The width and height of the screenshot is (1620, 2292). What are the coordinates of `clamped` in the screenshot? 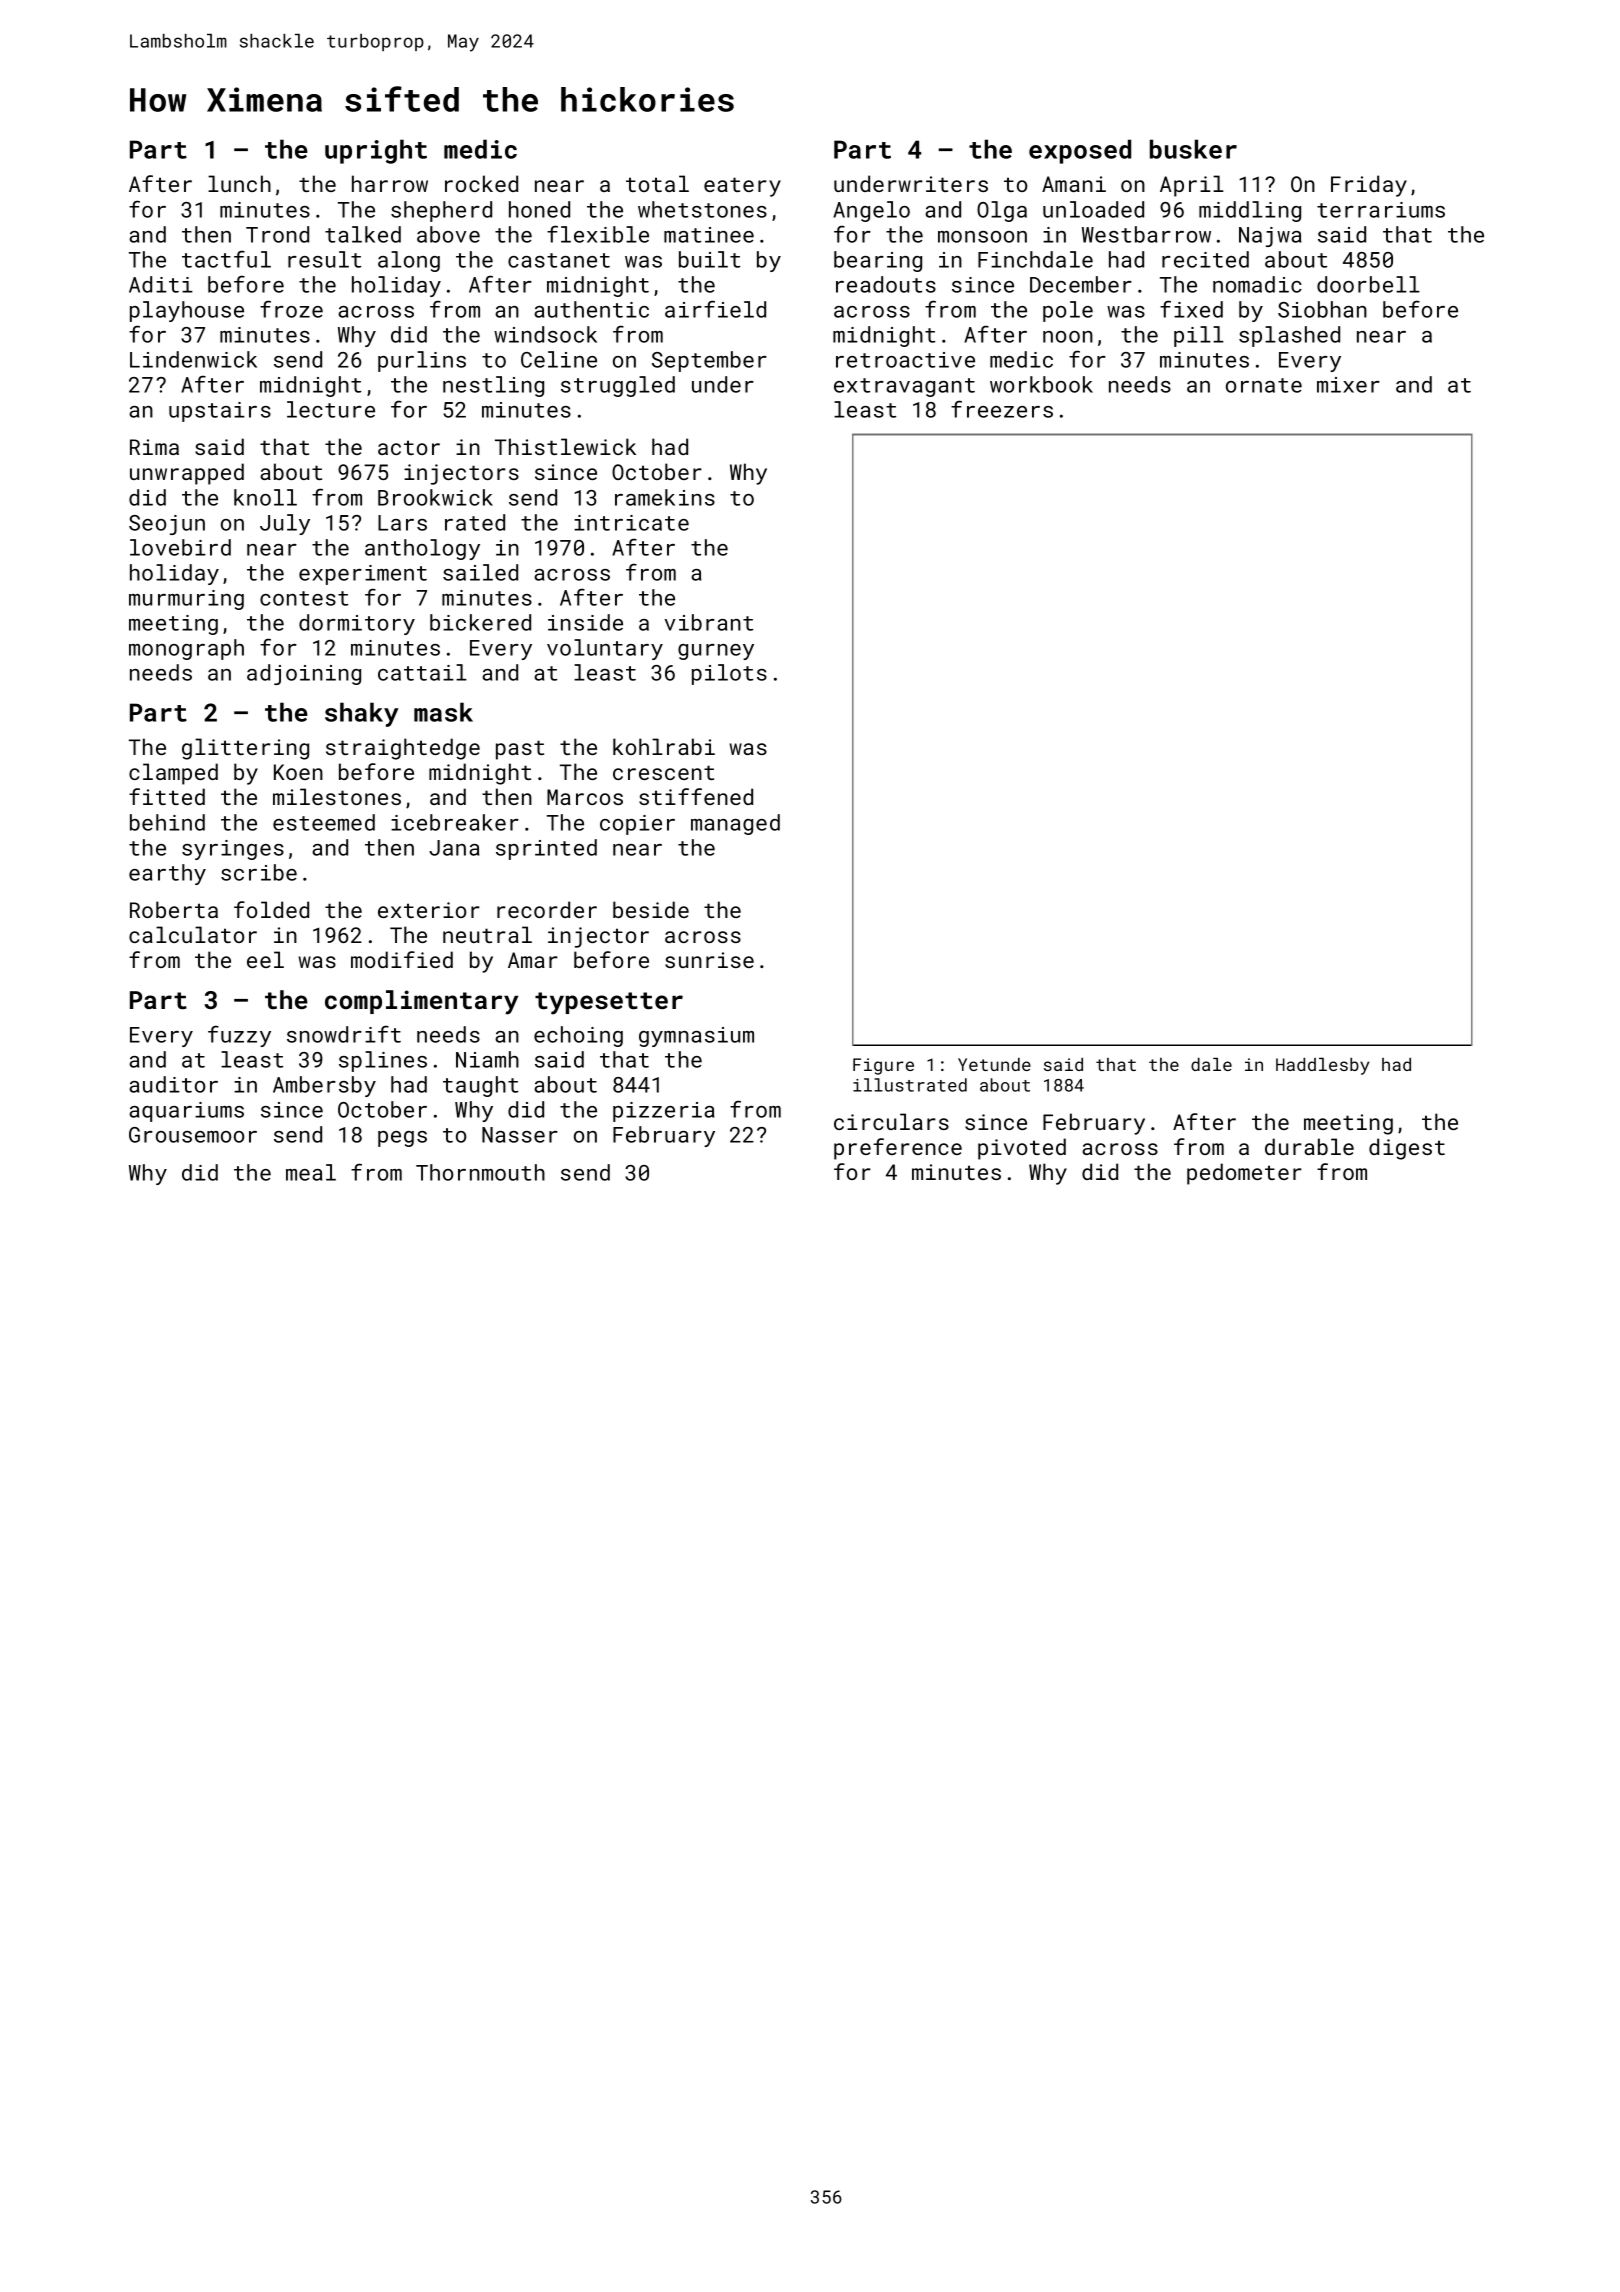 It's located at (173, 774).
